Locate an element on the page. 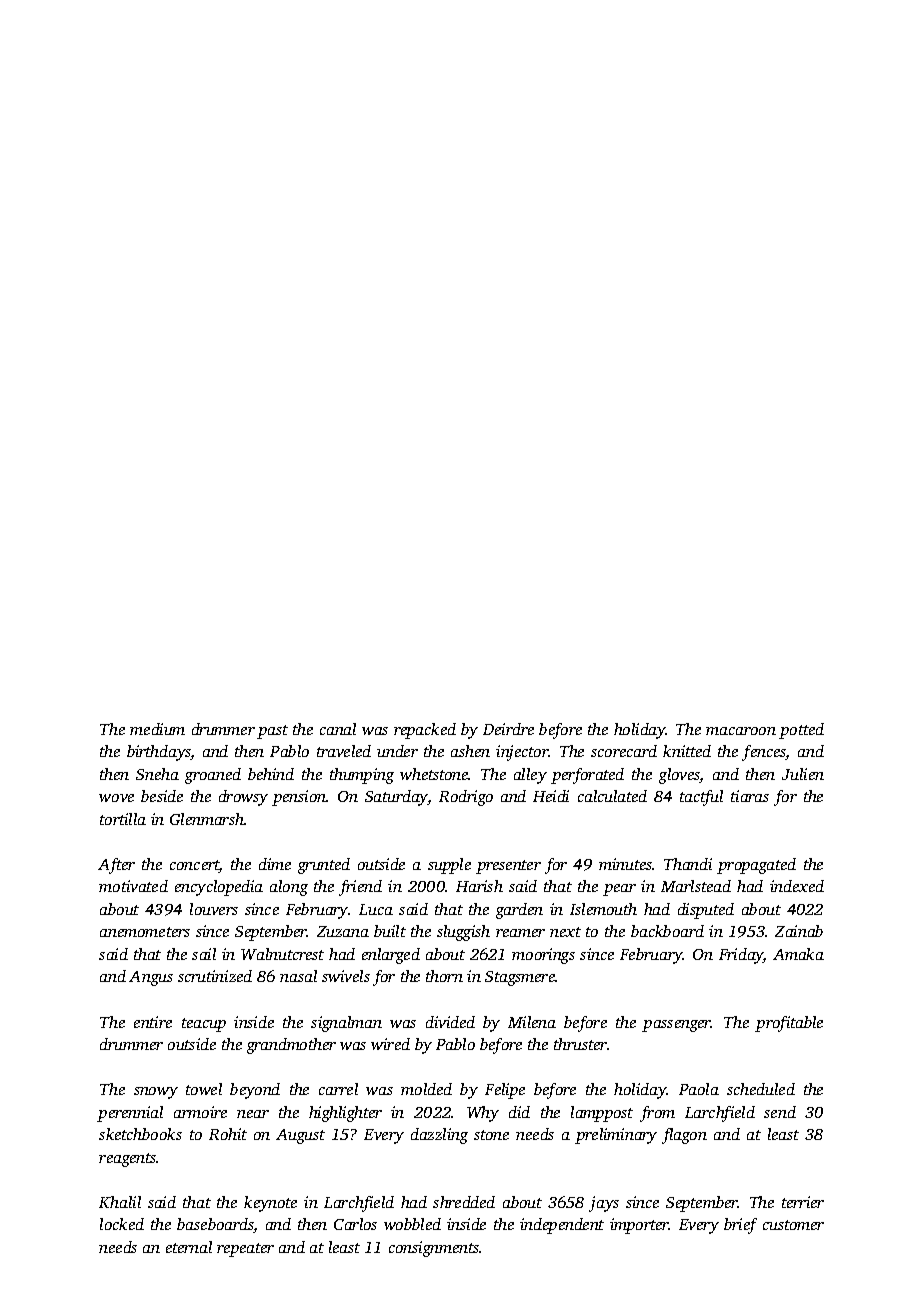 This page has width=924, height=1314. perennial is located at coordinates (130, 1114).
